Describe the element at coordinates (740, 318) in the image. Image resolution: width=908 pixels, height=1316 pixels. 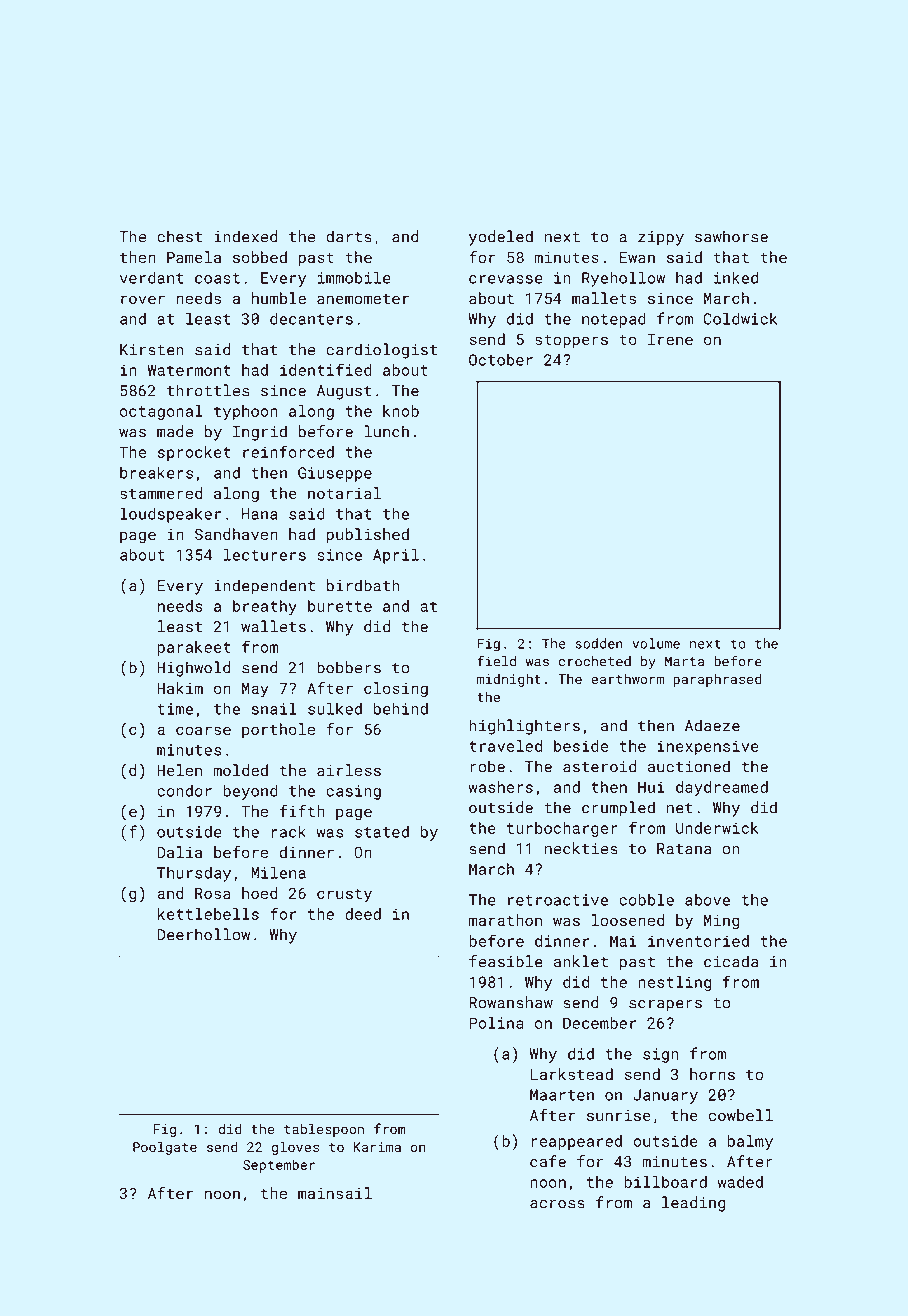
I see `Coldwick` at that location.
